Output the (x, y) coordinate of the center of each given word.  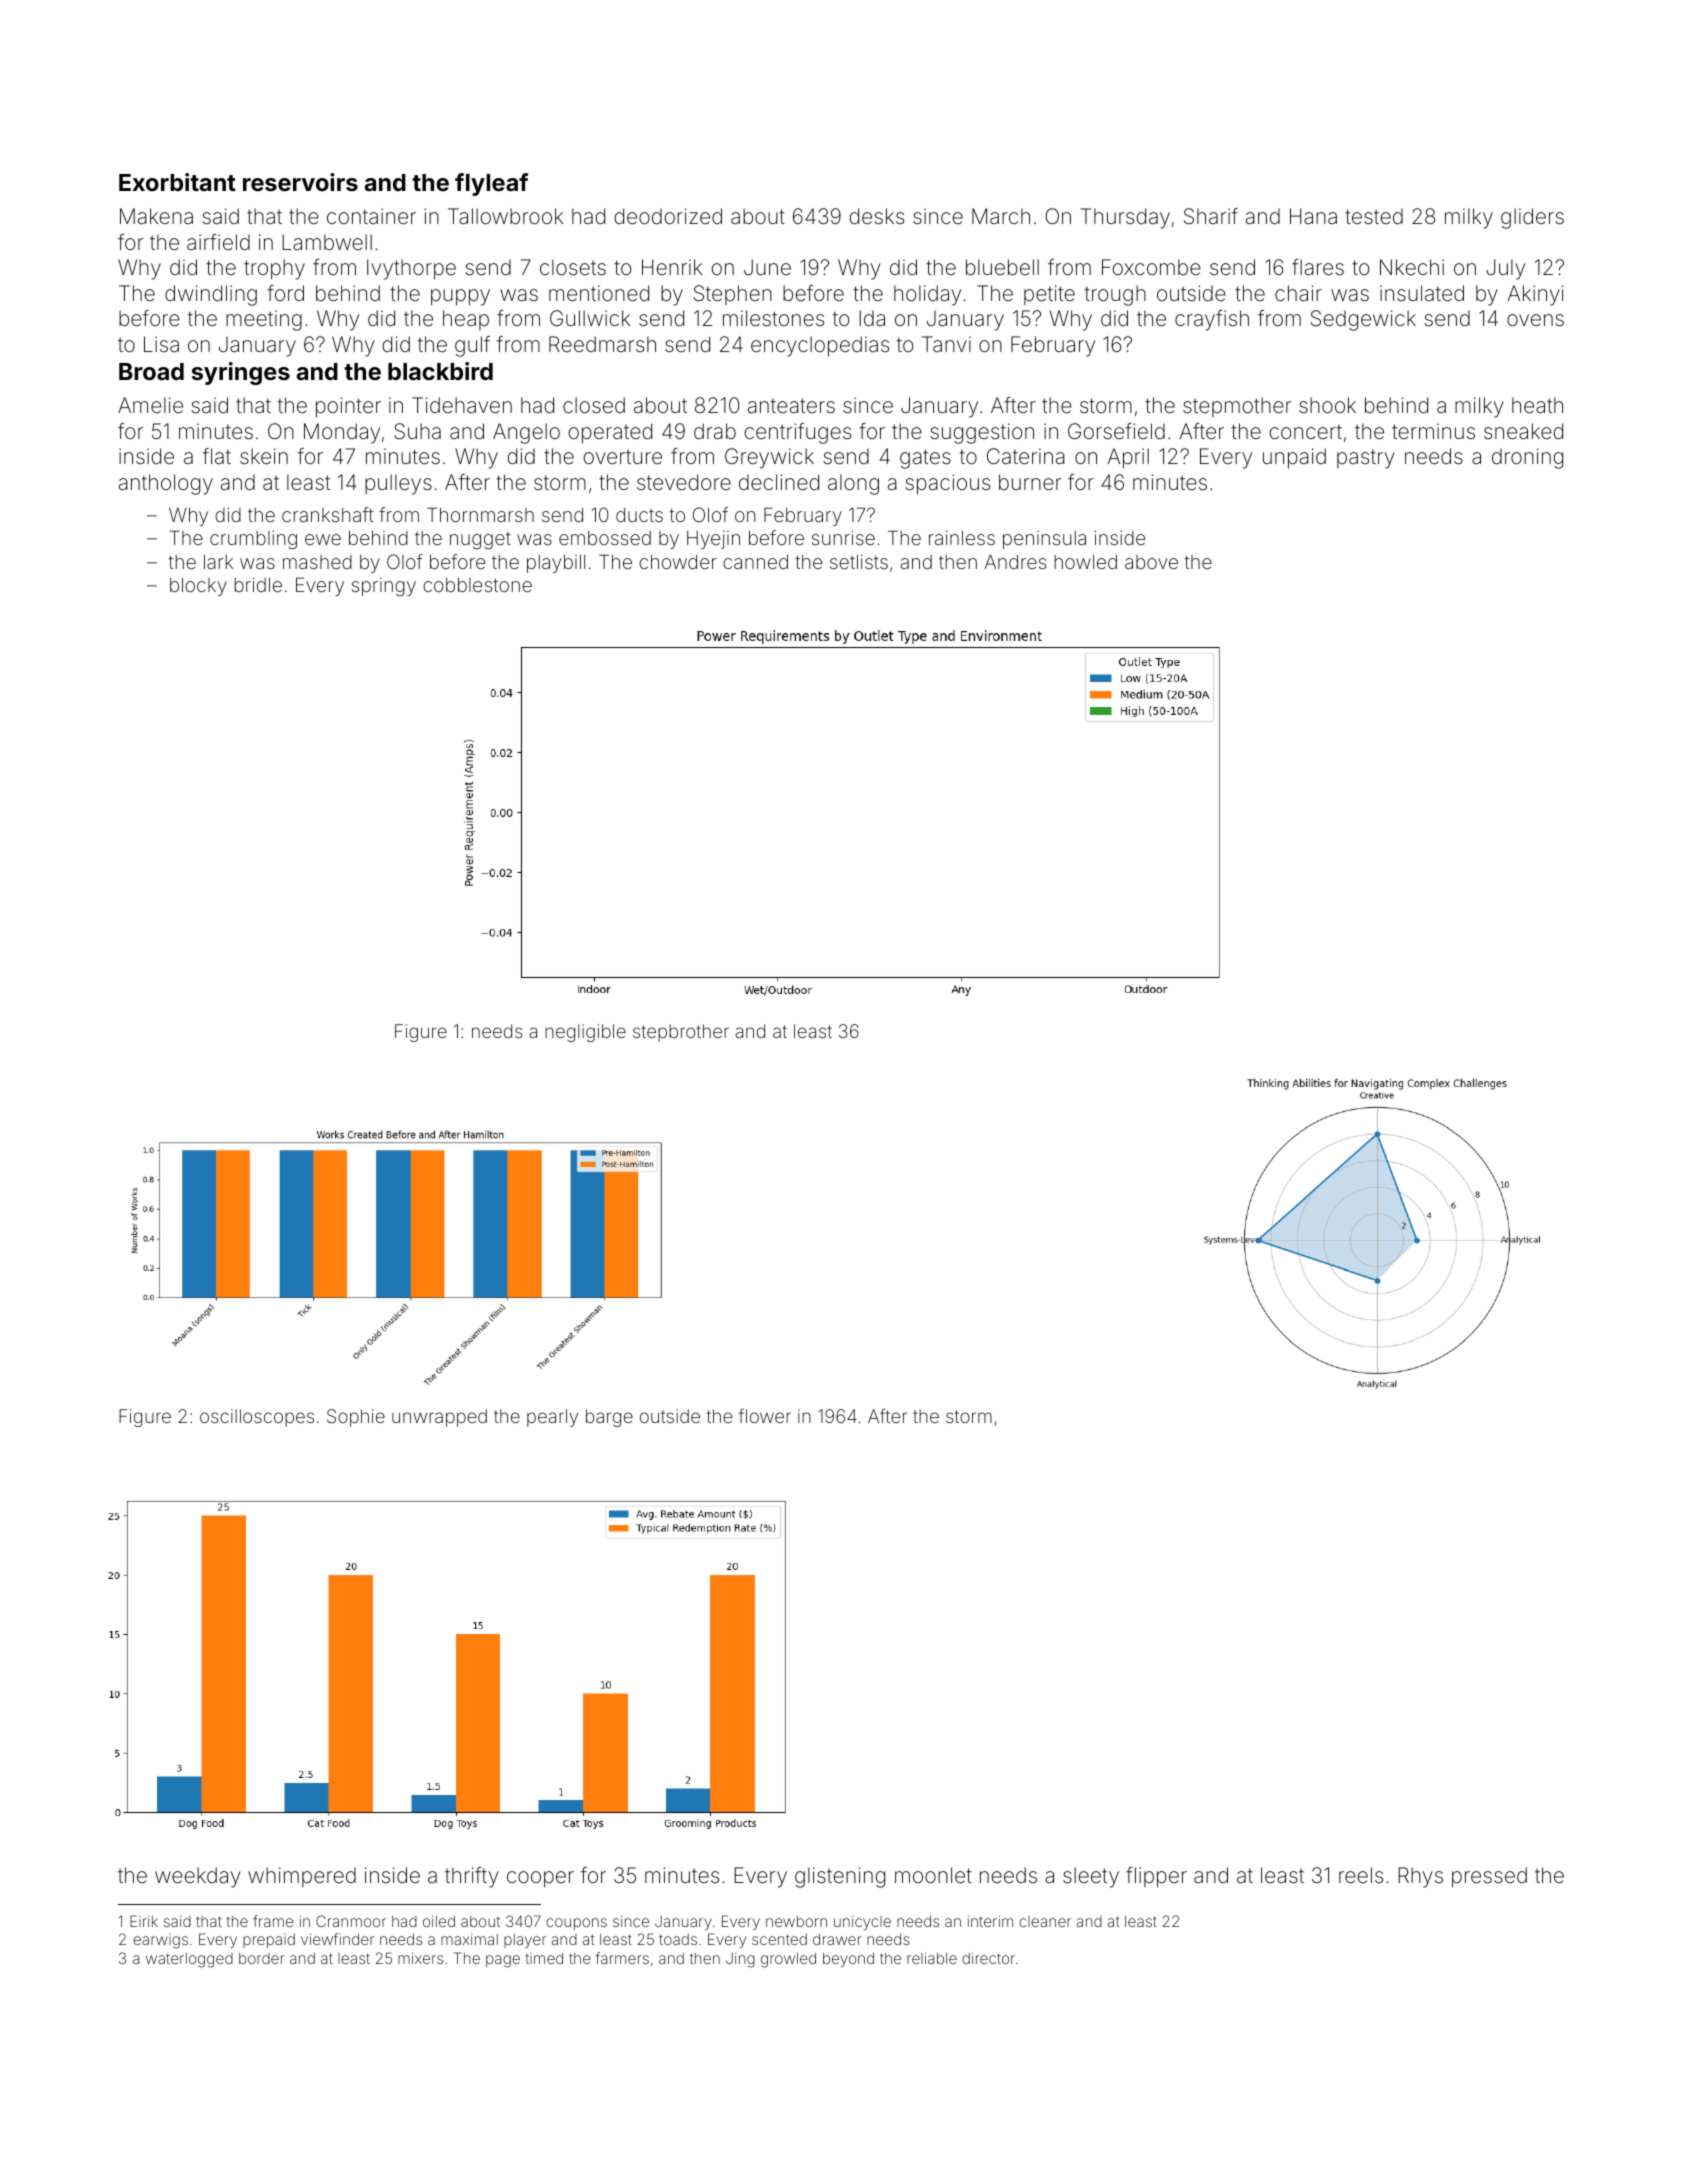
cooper (540, 1879)
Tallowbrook (505, 216)
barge (609, 1418)
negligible (585, 1033)
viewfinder (337, 1939)
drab (715, 431)
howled (1086, 562)
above (1151, 562)
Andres (1015, 561)
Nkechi (1412, 267)
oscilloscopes (257, 1418)
